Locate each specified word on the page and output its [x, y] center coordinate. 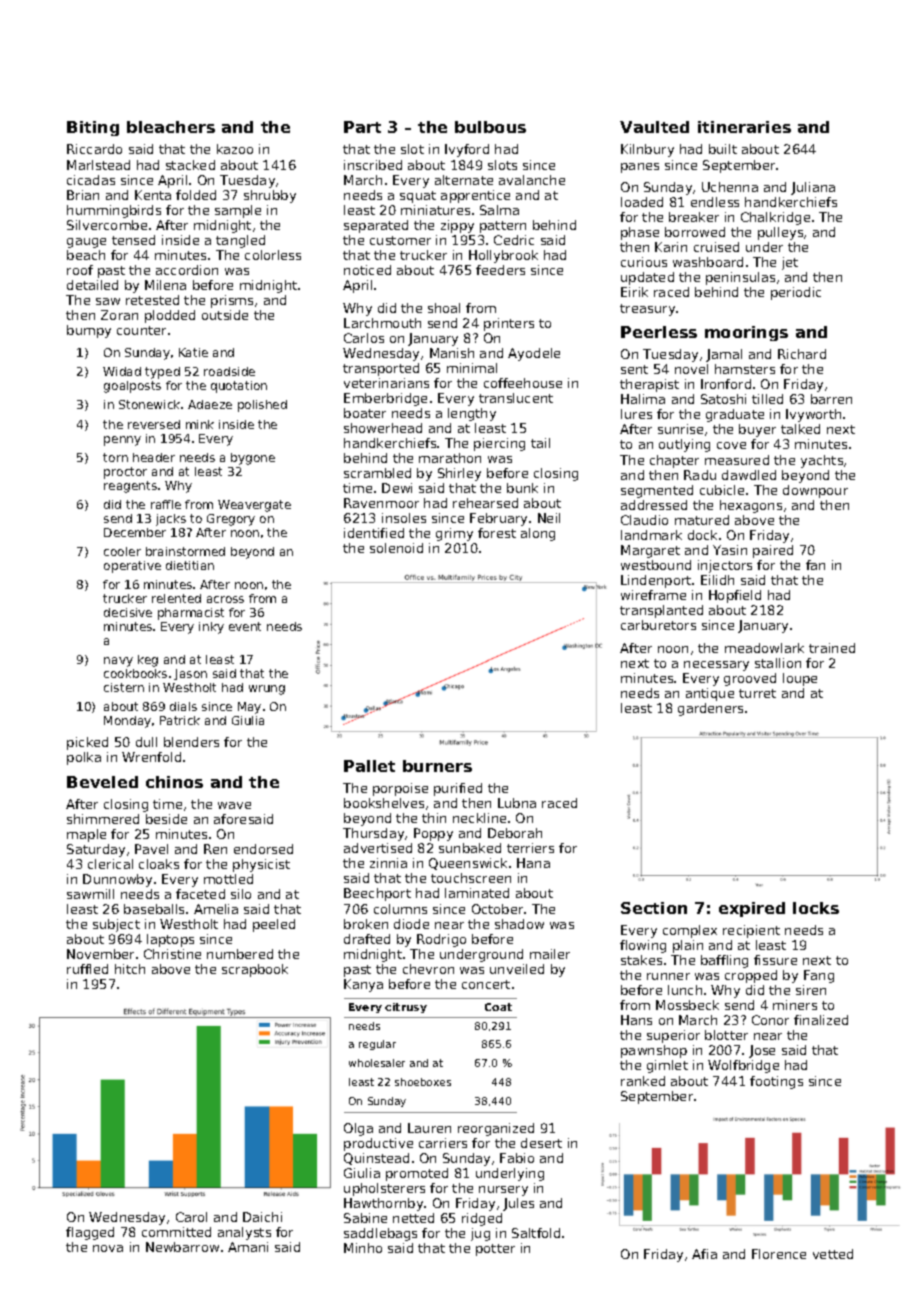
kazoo [235, 149]
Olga [358, 1129]
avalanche [532, 180]
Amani [248, 1247]
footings [776, 1082]
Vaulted [654, 127]
